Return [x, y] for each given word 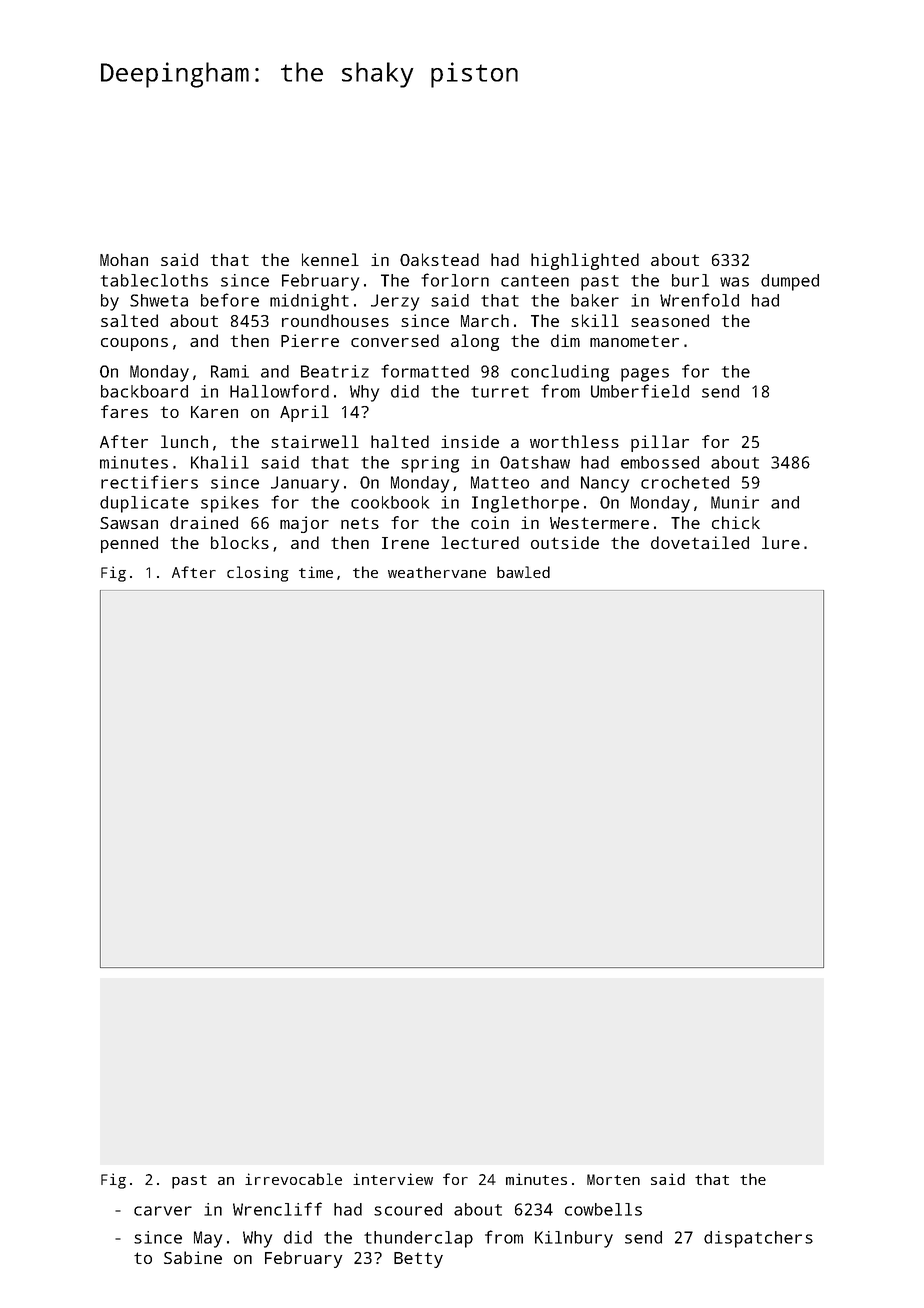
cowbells [603, 1209]
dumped [790, 282]
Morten [613, 1179]
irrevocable [293, 1179]
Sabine [193, 1257]
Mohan [124, 259]
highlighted [585, 261]
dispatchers [758, 1239]
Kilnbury [574, 1239]
